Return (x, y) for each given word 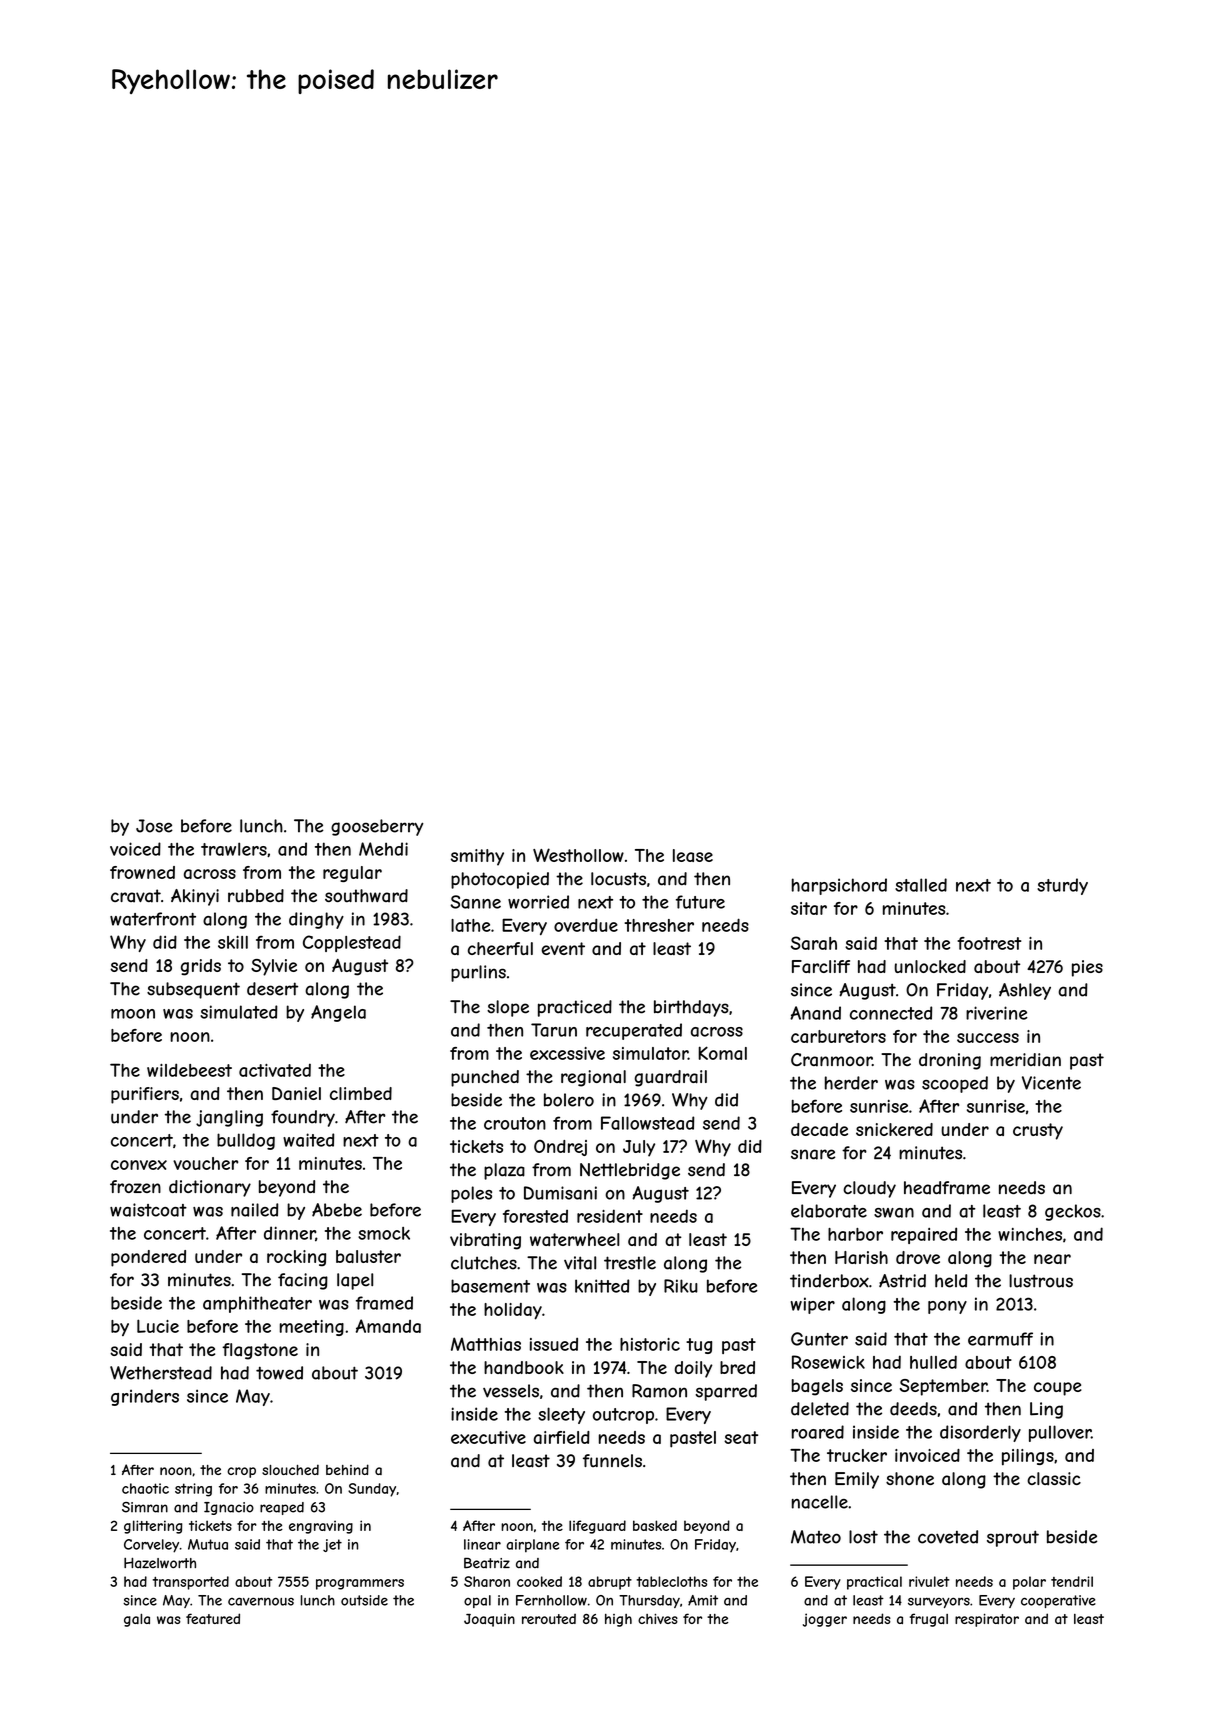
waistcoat (148, 1210)
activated (275, 1070)
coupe (1058, 1389)
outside (364, 1600)
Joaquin (489, 1620)
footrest (989, 943)
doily (693, 1369)
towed (279, 1373)
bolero (569, 1100)
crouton (515, 1123)
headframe (947, 1188)
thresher (659, 925)
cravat (136, 896)
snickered (894, 1129)
